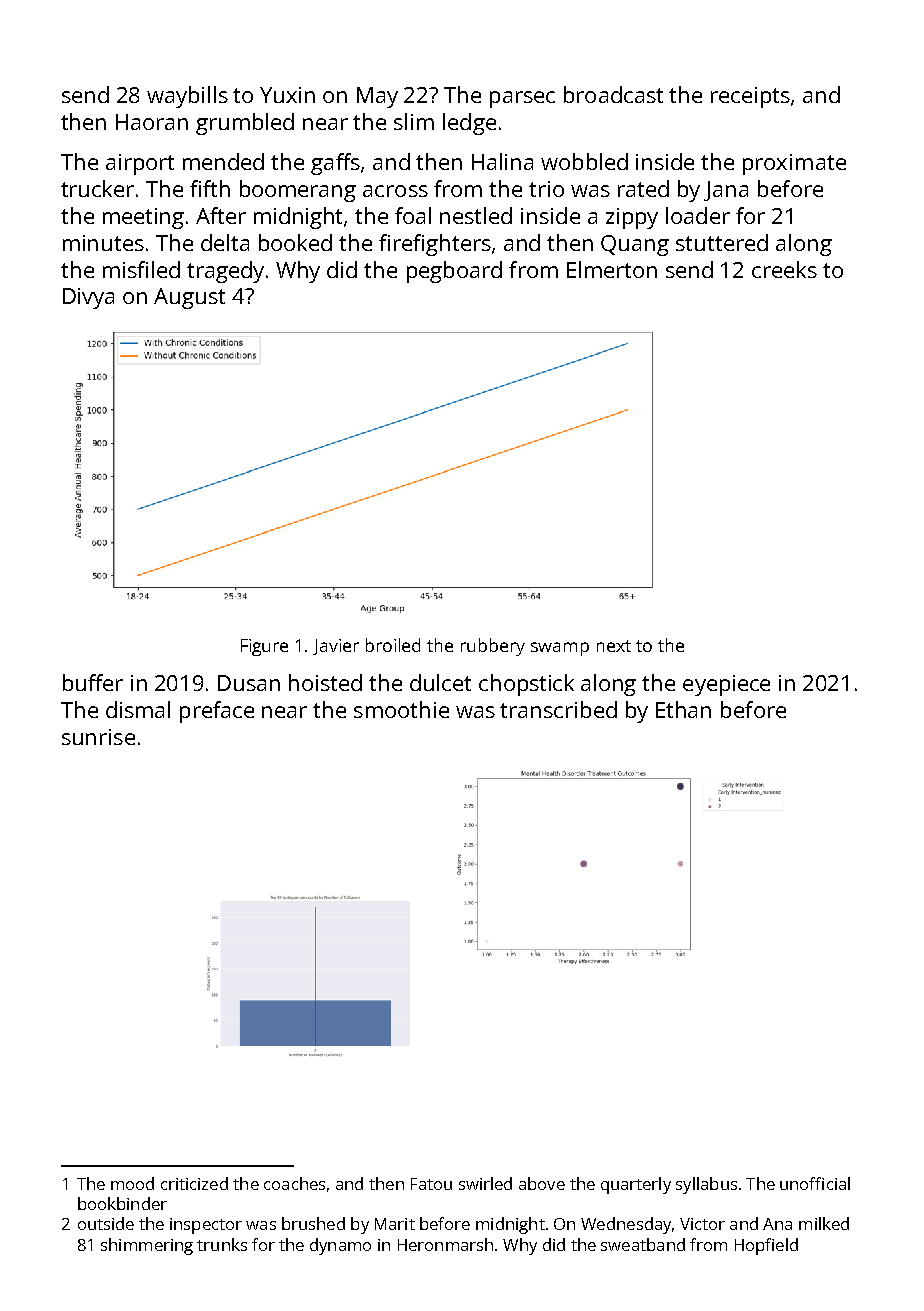  Describe the element at coordinates (683, 709) in the screenshot. I see `Ethan` at that location.
